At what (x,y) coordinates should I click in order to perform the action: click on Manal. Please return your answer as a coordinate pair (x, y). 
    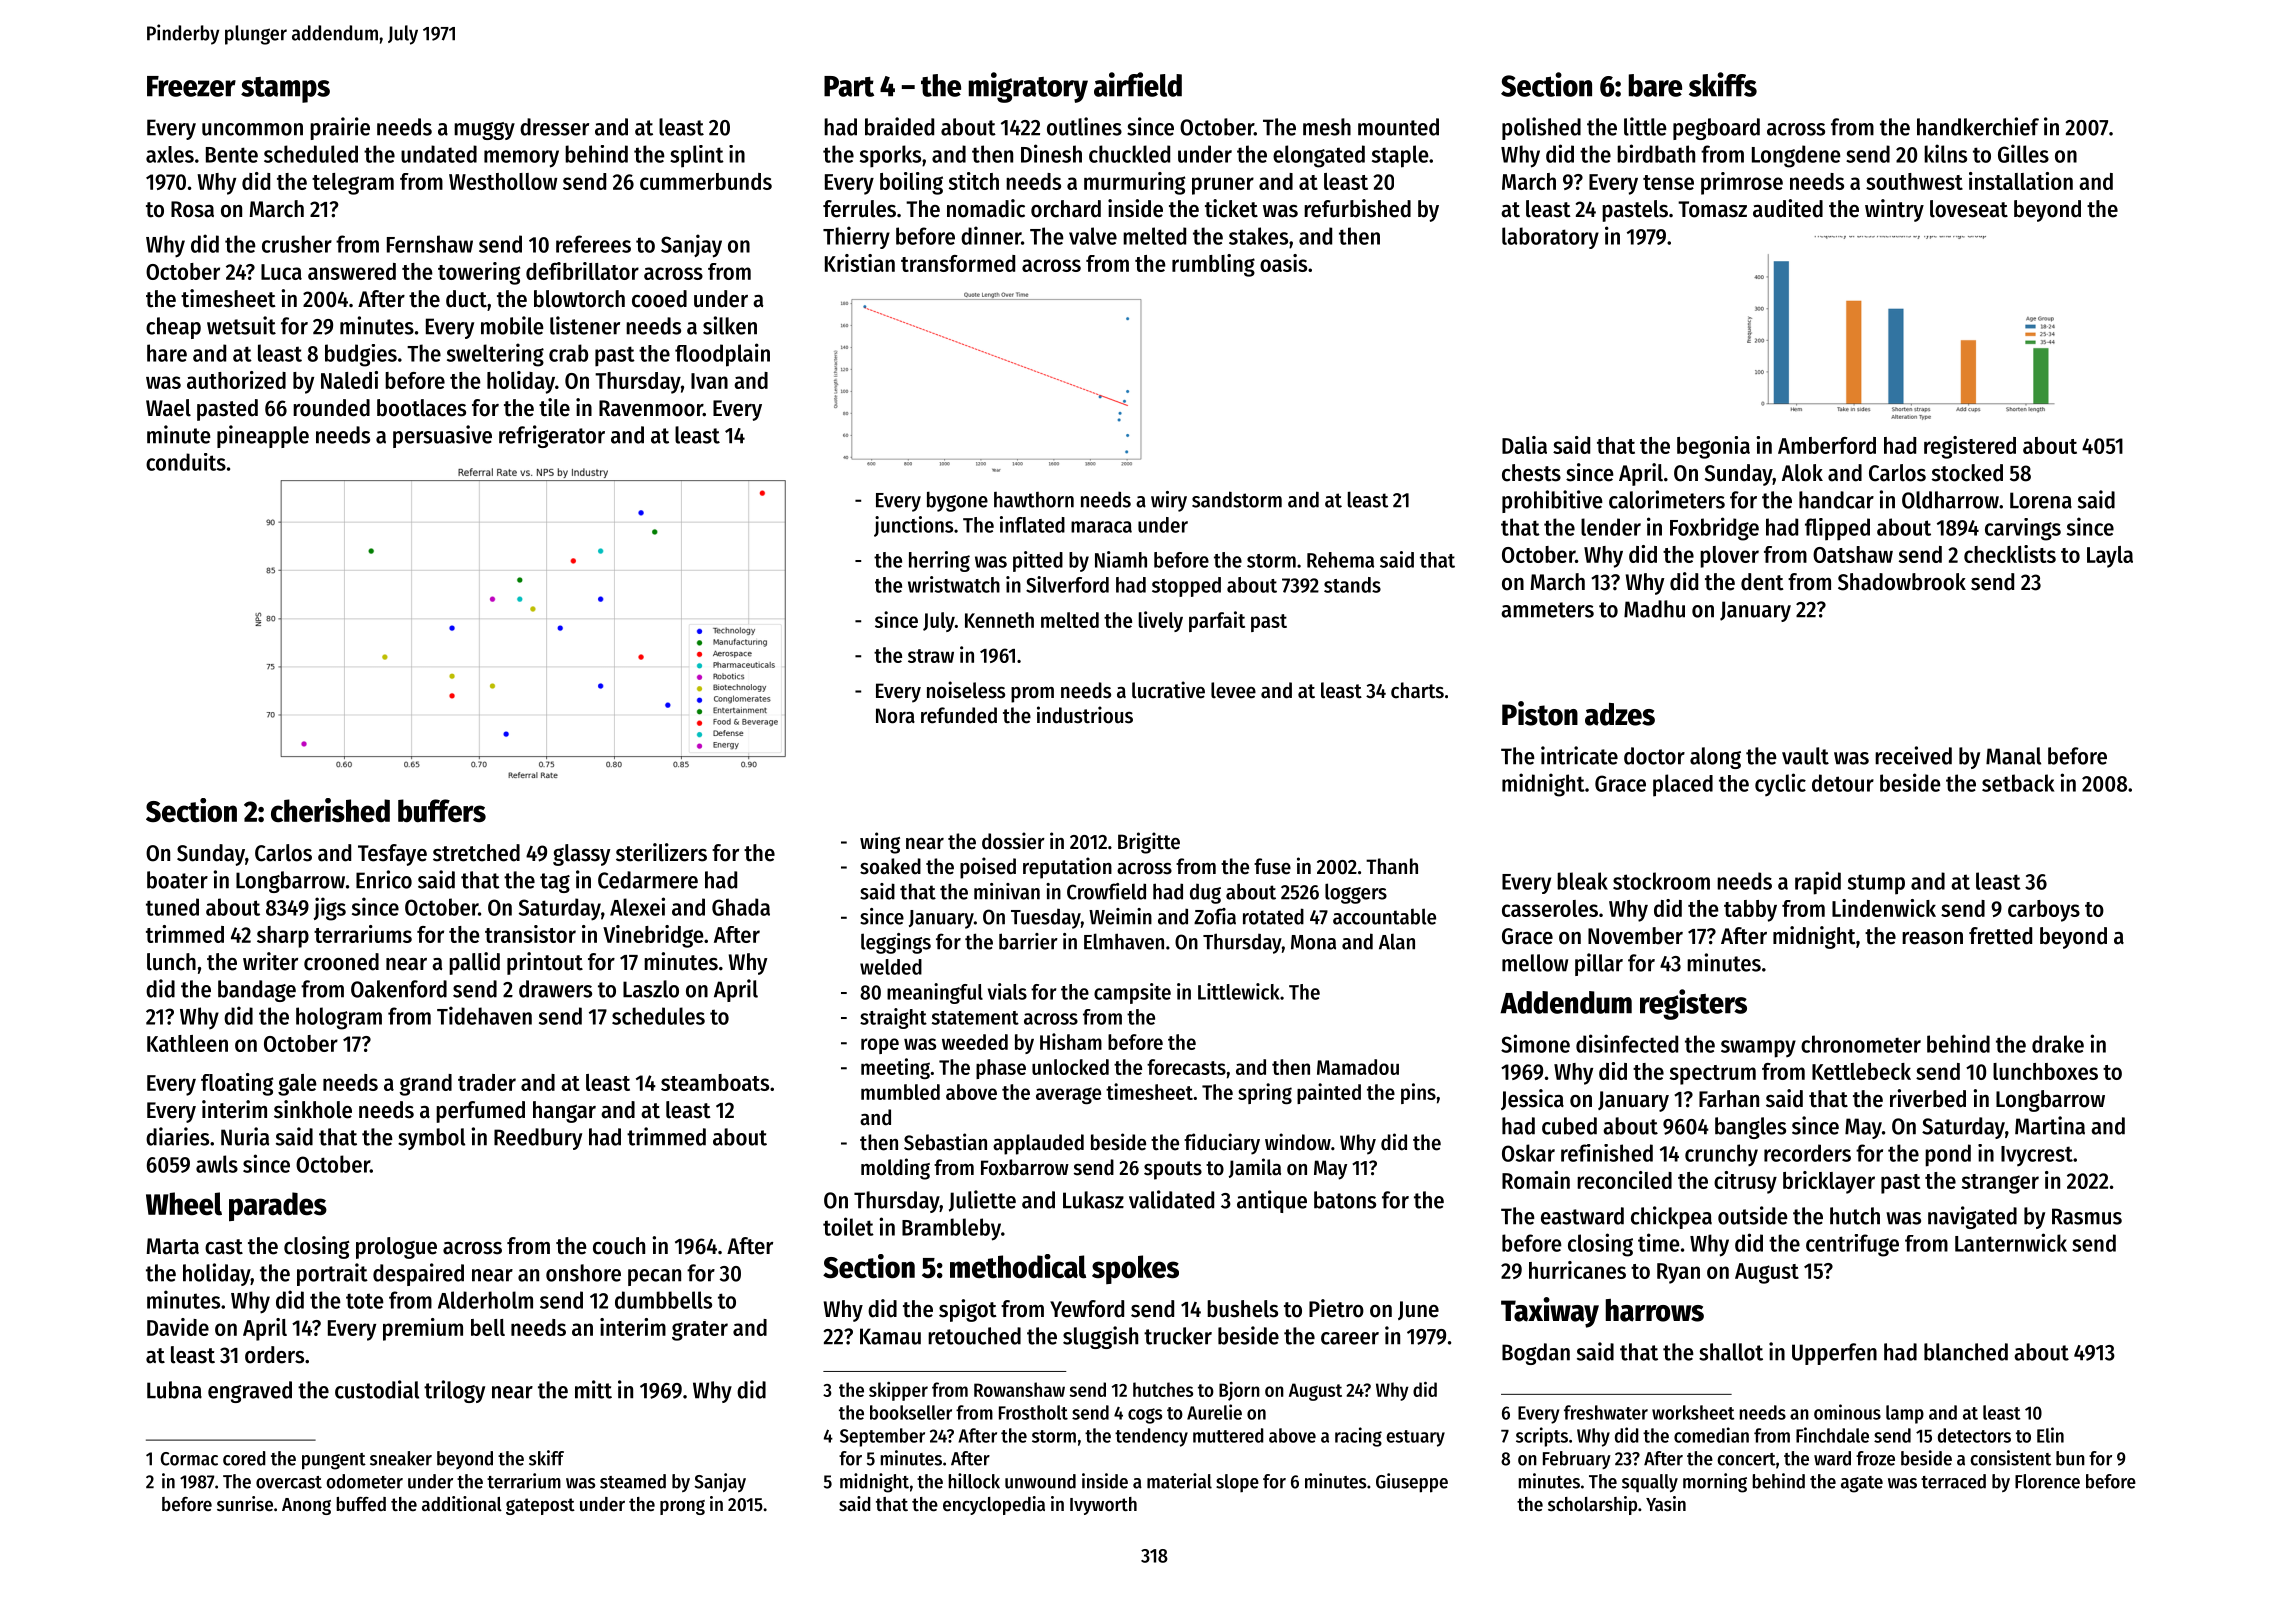
    Looking at the image, I should click on (2013, 756).
